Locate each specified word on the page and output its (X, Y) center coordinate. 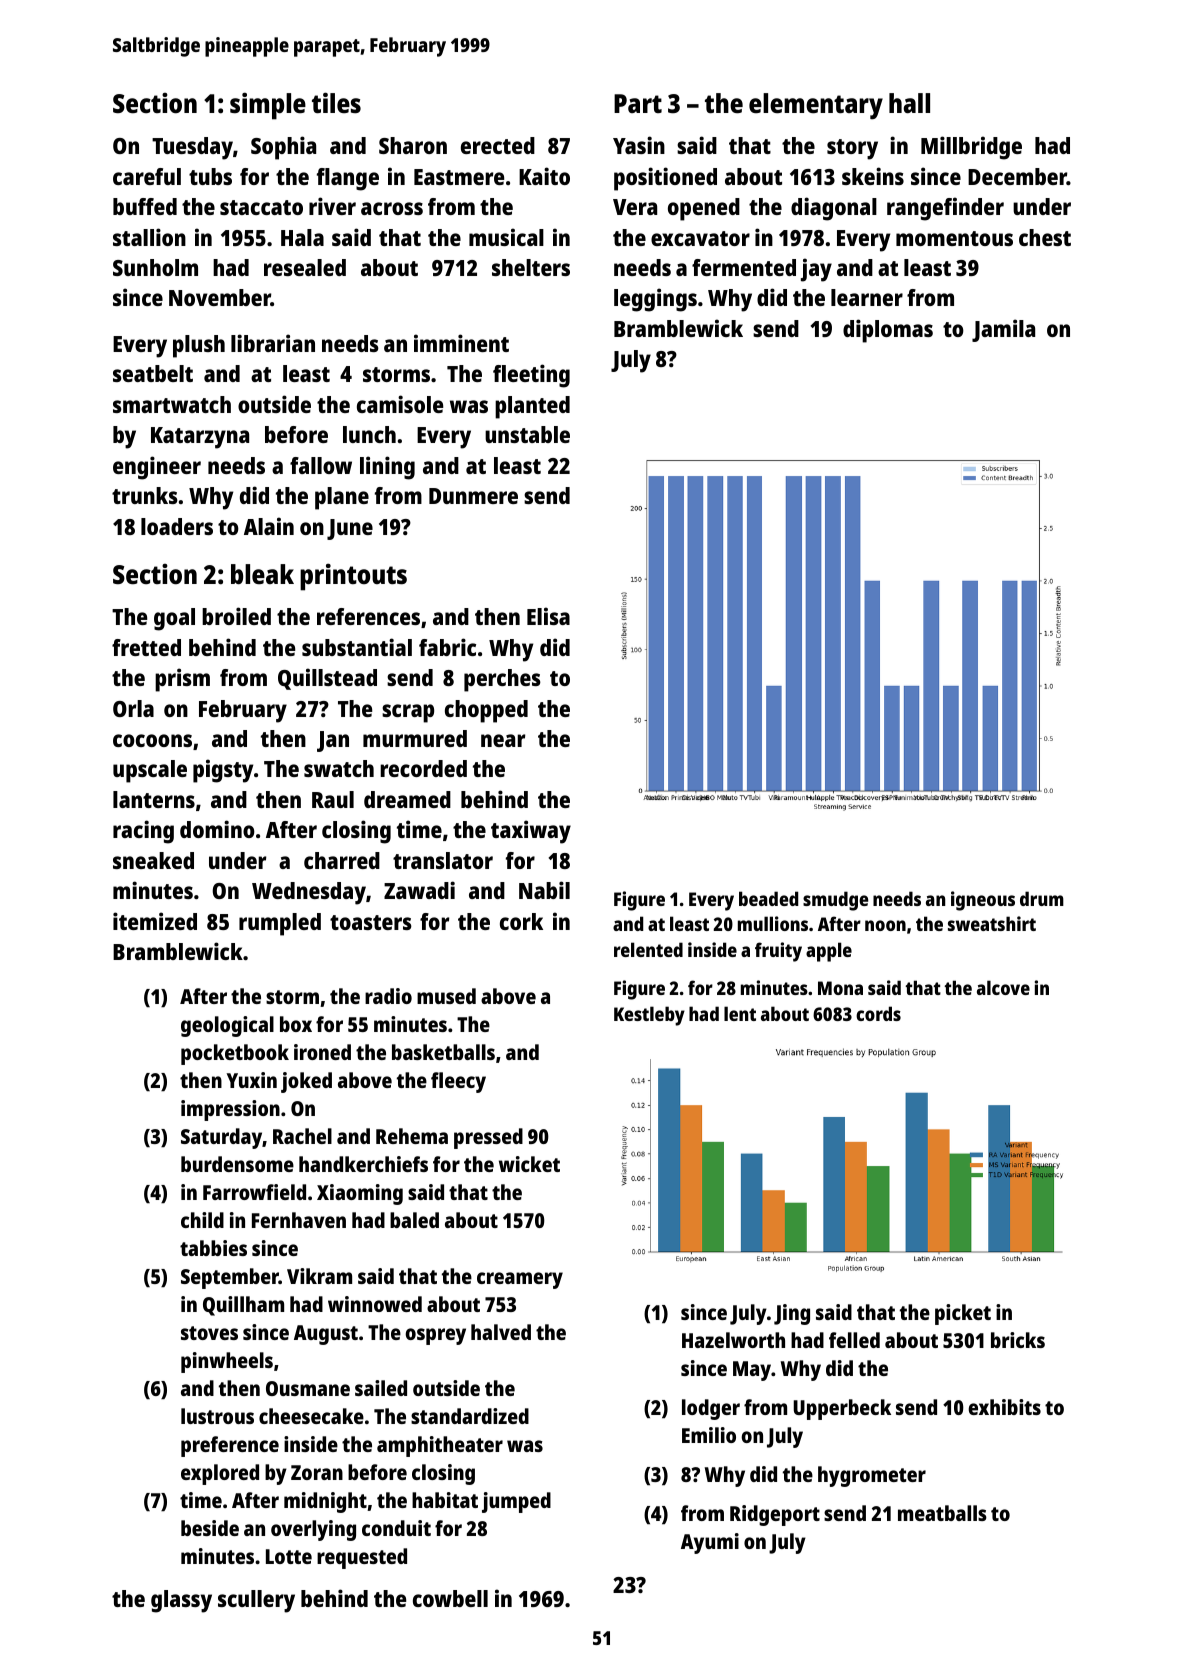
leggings (655, 300)
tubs (210, 176)
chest (1045, 237)
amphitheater (440, 1446)
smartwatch (172, 404)
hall (909, 103)
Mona (840, 988)
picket (963, 1314)
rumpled (280, 924)
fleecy (458, 1082)
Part (638, 103)
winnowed (375, 1304)
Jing (792, 1314)
